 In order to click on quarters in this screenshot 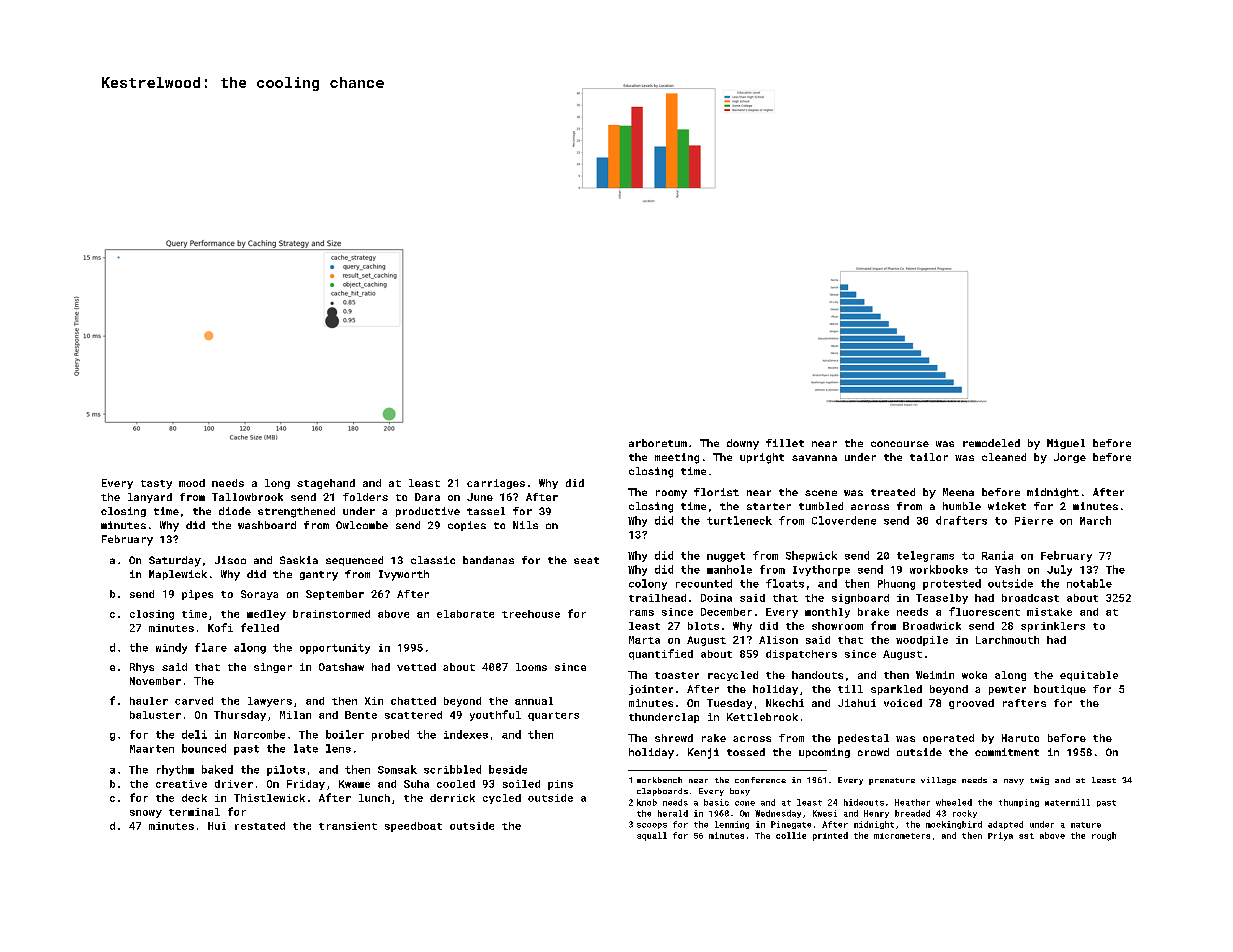, I will do `click(553, 716)`.
